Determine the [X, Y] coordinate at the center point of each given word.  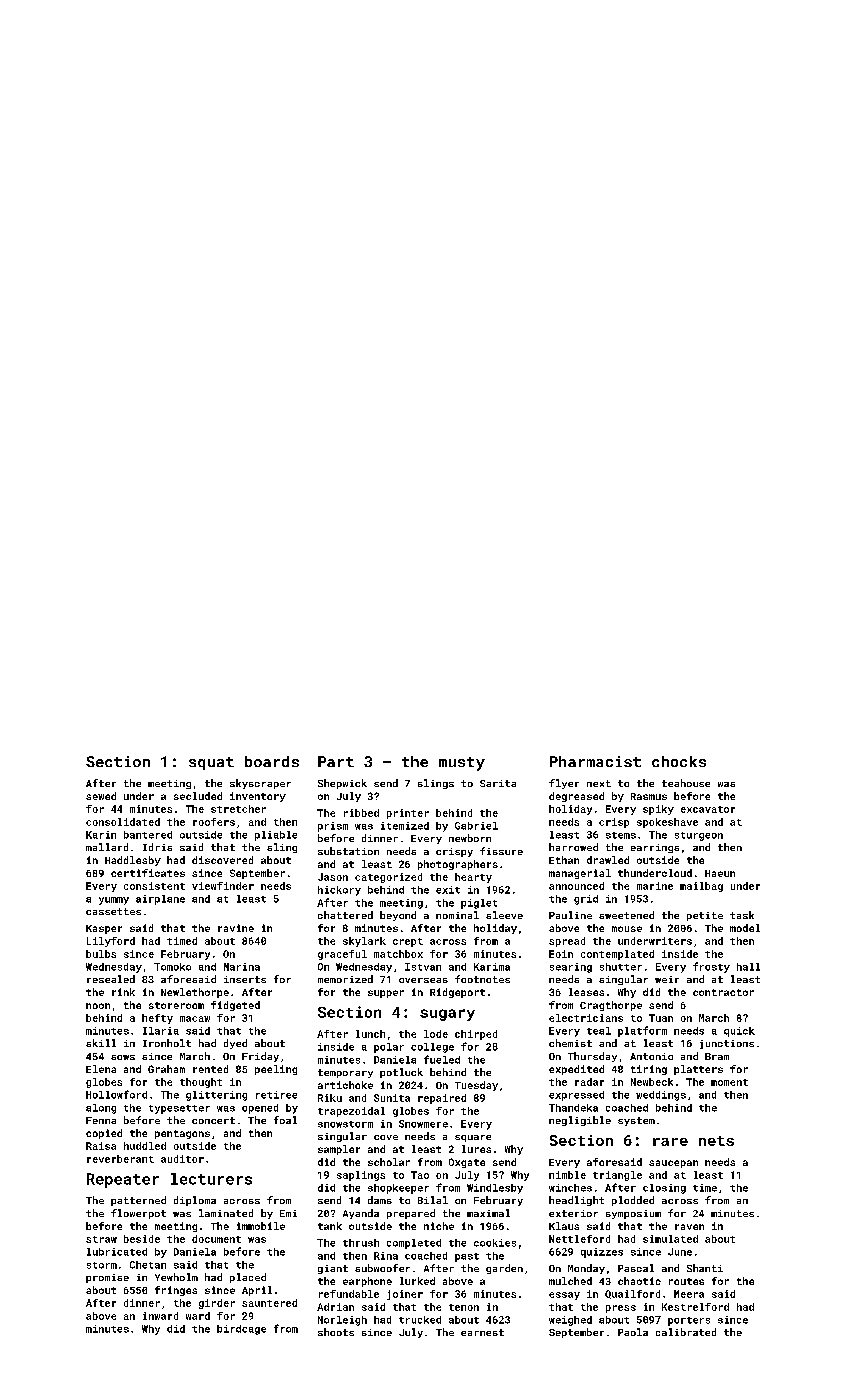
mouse [627, 929]
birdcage [241, 1330]
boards [272, 761]
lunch [370, 1034]
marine [655, 886]
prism [333, 827]
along [101, 1109]
